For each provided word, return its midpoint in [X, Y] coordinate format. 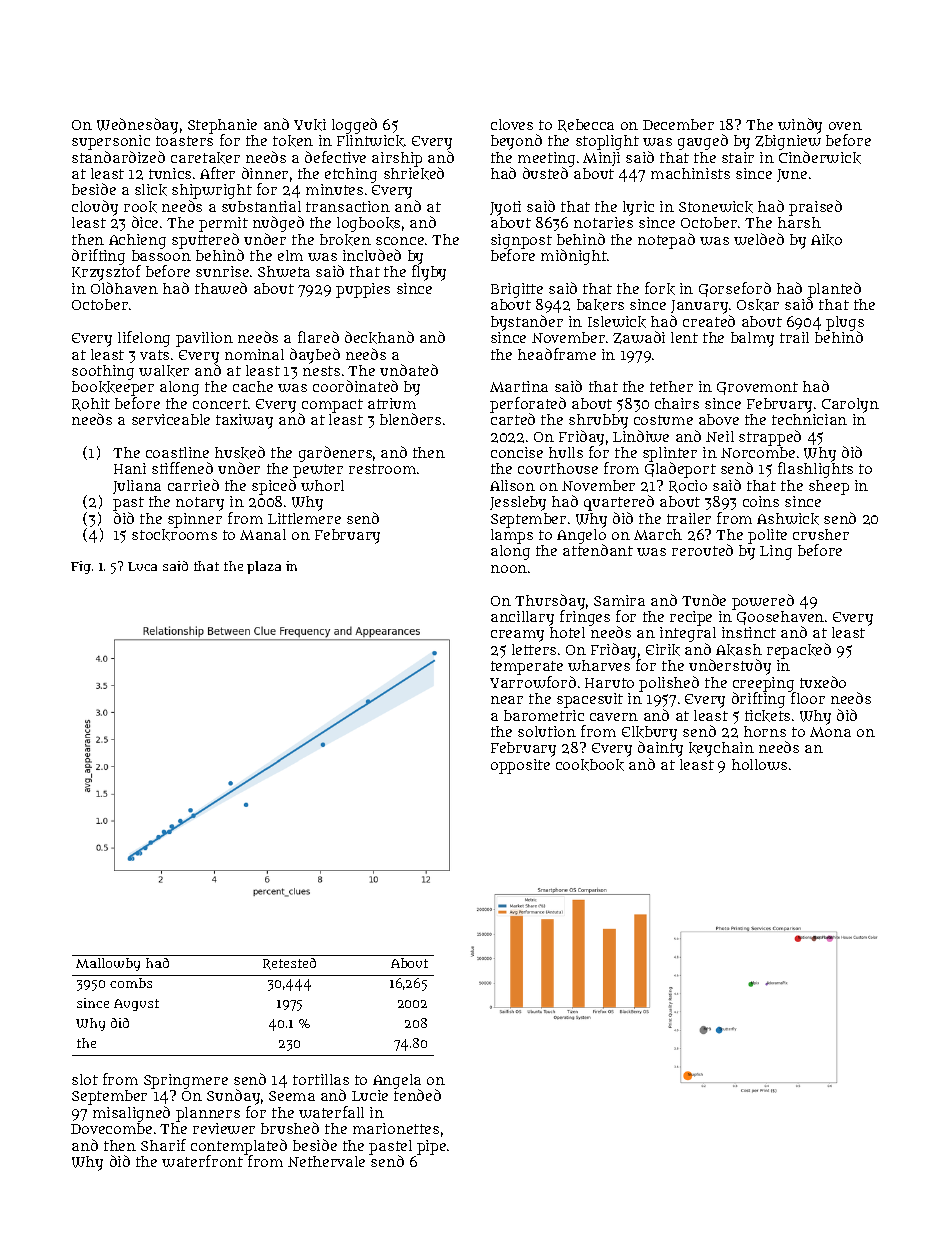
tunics [170, 173]
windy [800, 126]
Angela [397, 1082]
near [507, 700]
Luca [142, 566]
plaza [264, 567]
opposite [520, 766]
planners [208, 1114]
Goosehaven [780, 618]
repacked [799, 651]
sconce [400, 241]
